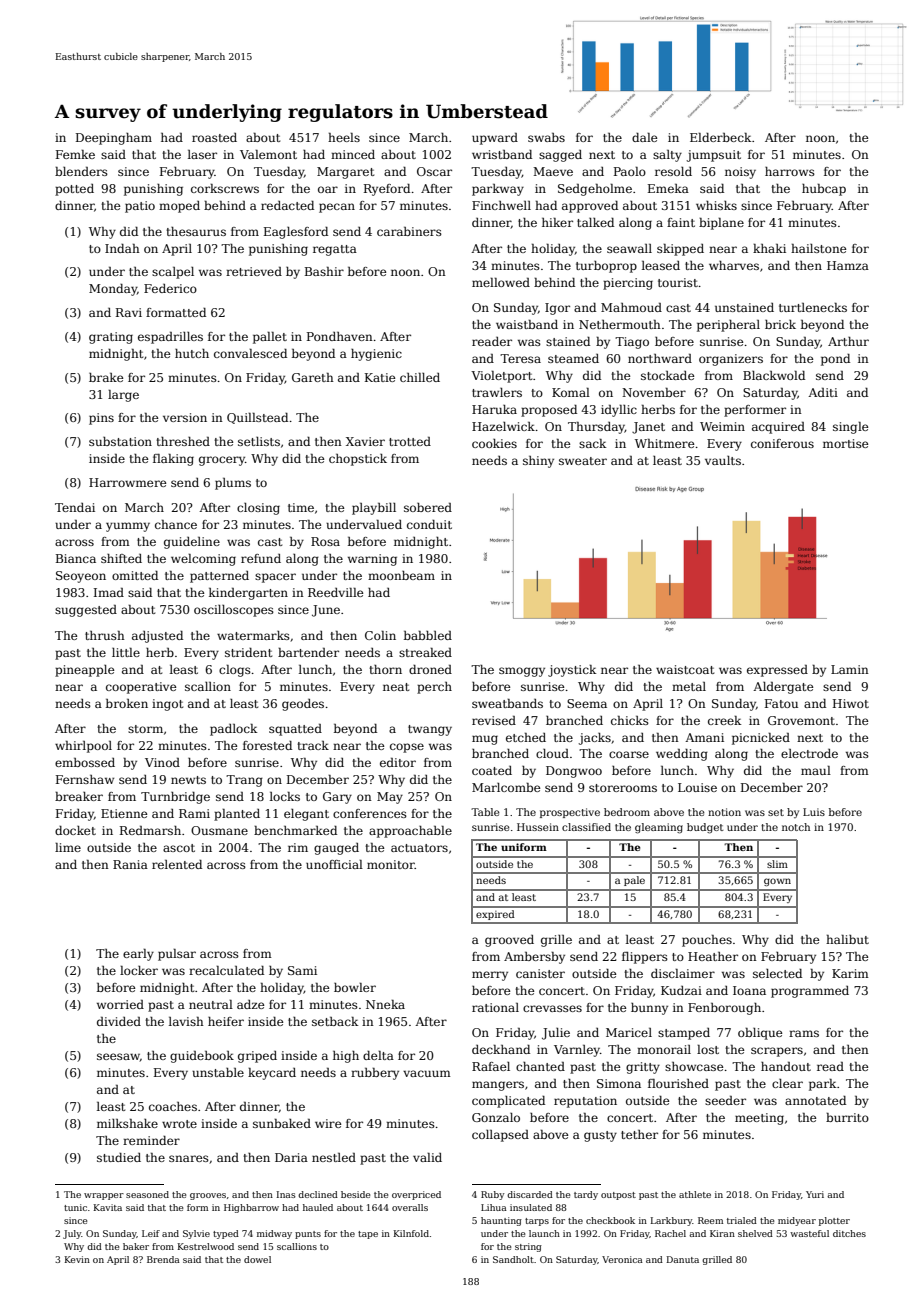 The width and height of the page is (924, 1308). What do you see at coordinates (782, 443) in the page?
I see `coniferous` at bounding box center [782, 443].
